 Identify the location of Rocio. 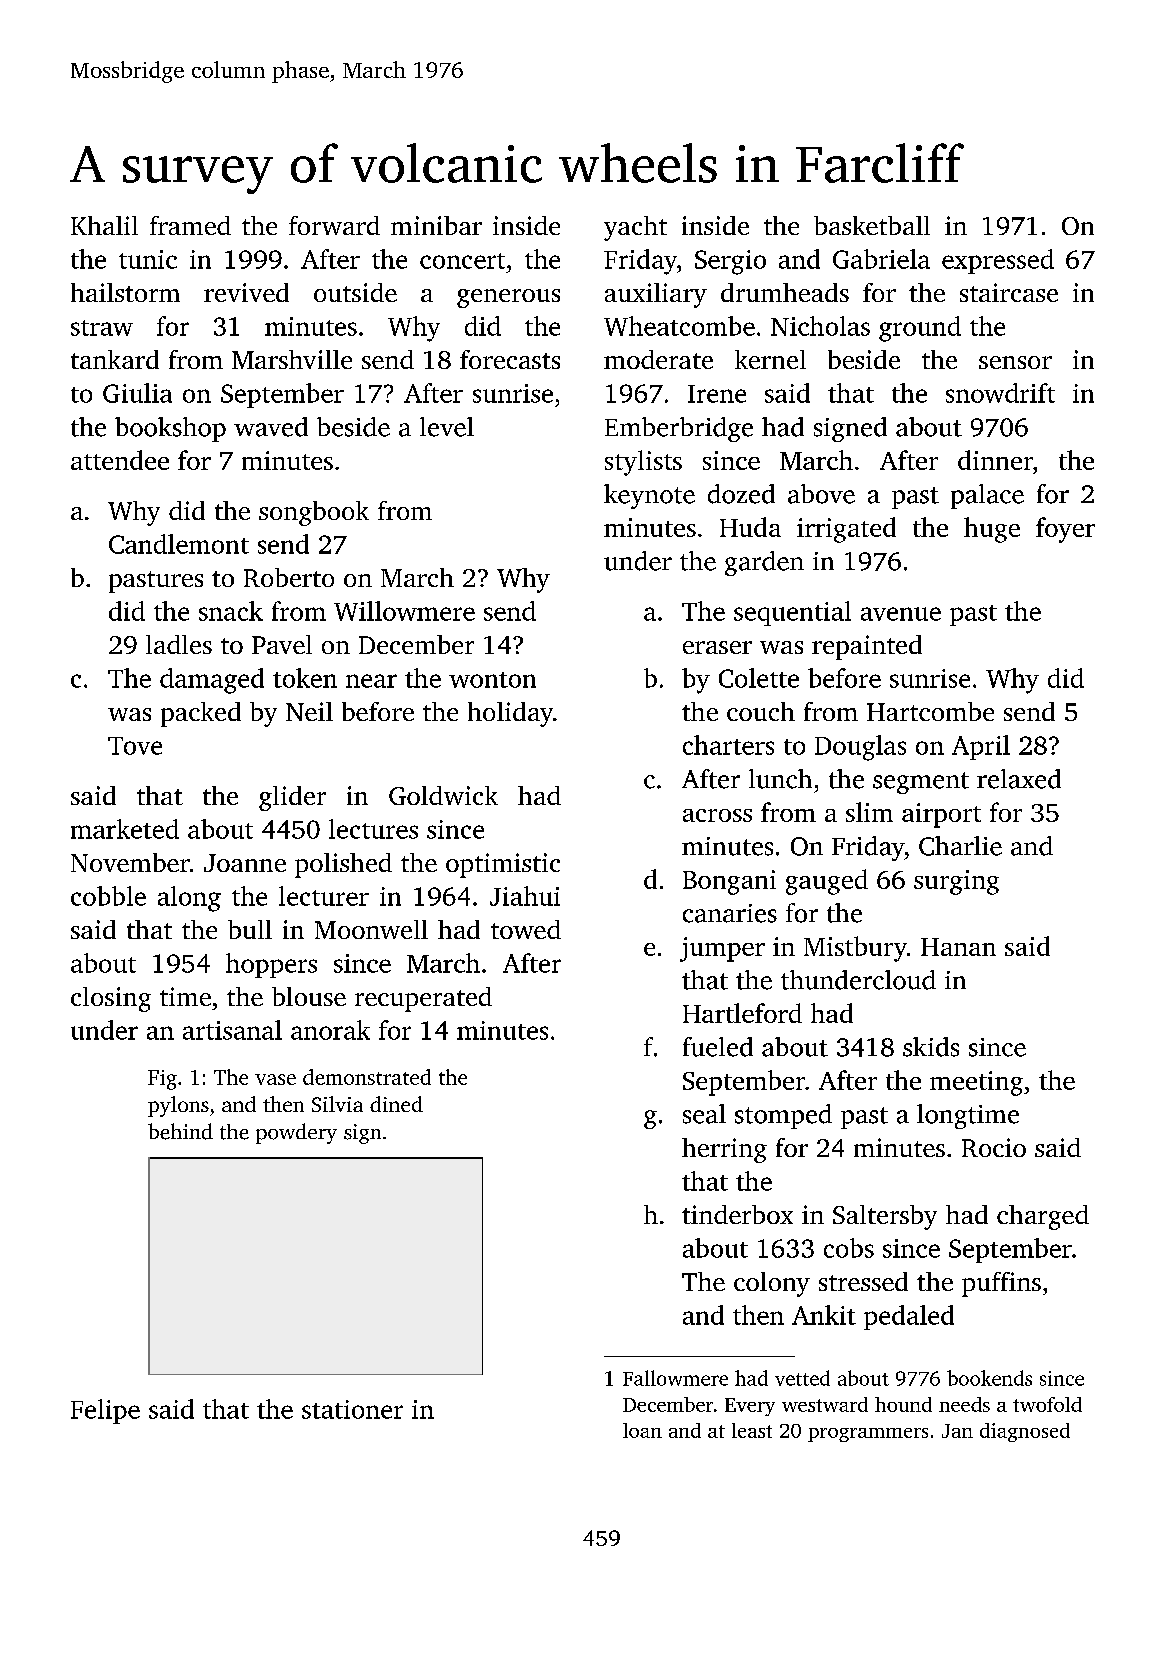
(994, 1147).
